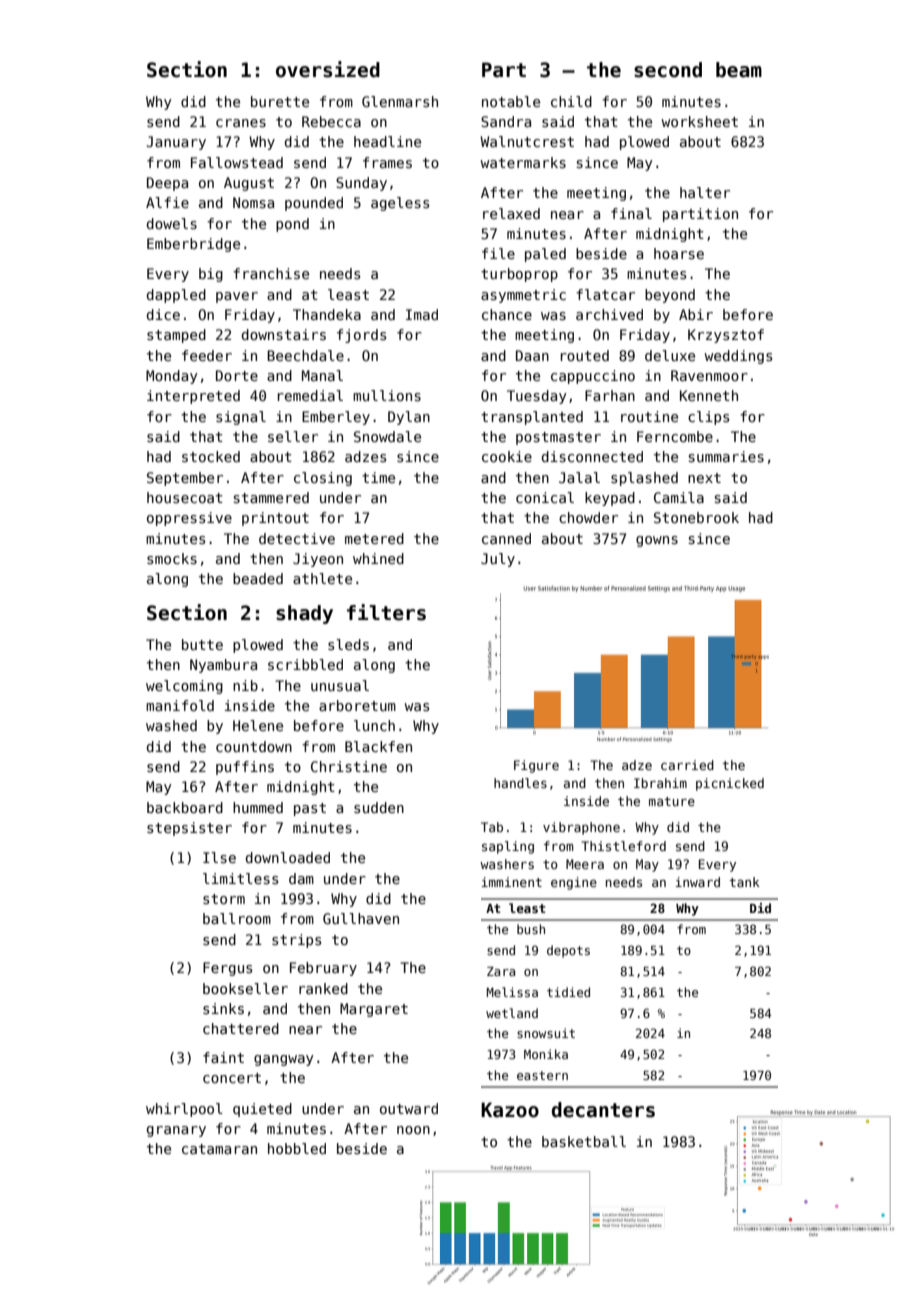 This screenshot has height=1311, width=924. What do you see at coordinates (506, 538) in the screenshot?
I see `canned` at bounding box center [506, 538].
